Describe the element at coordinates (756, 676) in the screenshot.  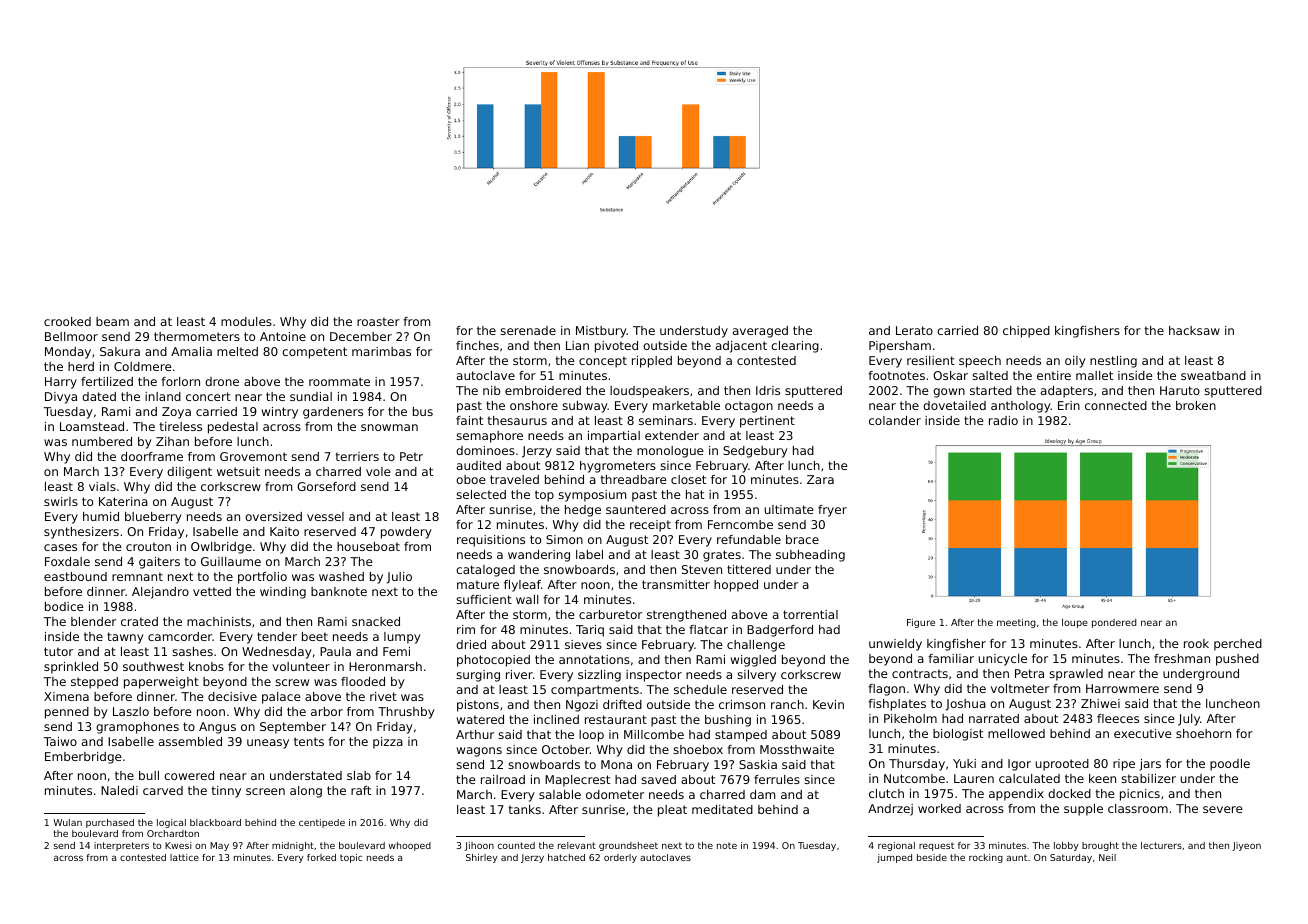
I see `silvery` at that location.
